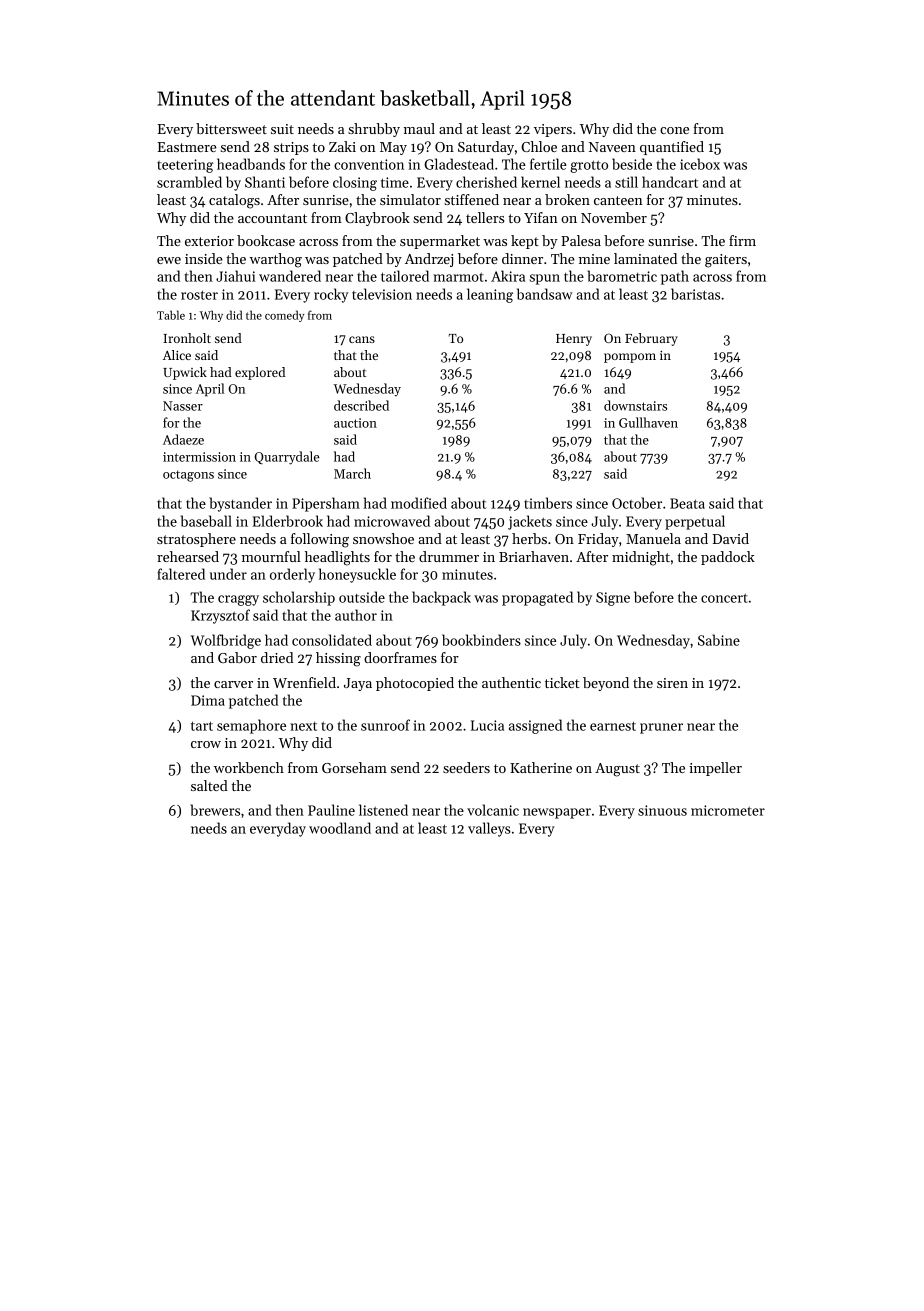 Image resolution: width=924 pixels, height=1311 pixels. Describe the element at coordinates (303, 726) in the page. I see `next` at that location.
